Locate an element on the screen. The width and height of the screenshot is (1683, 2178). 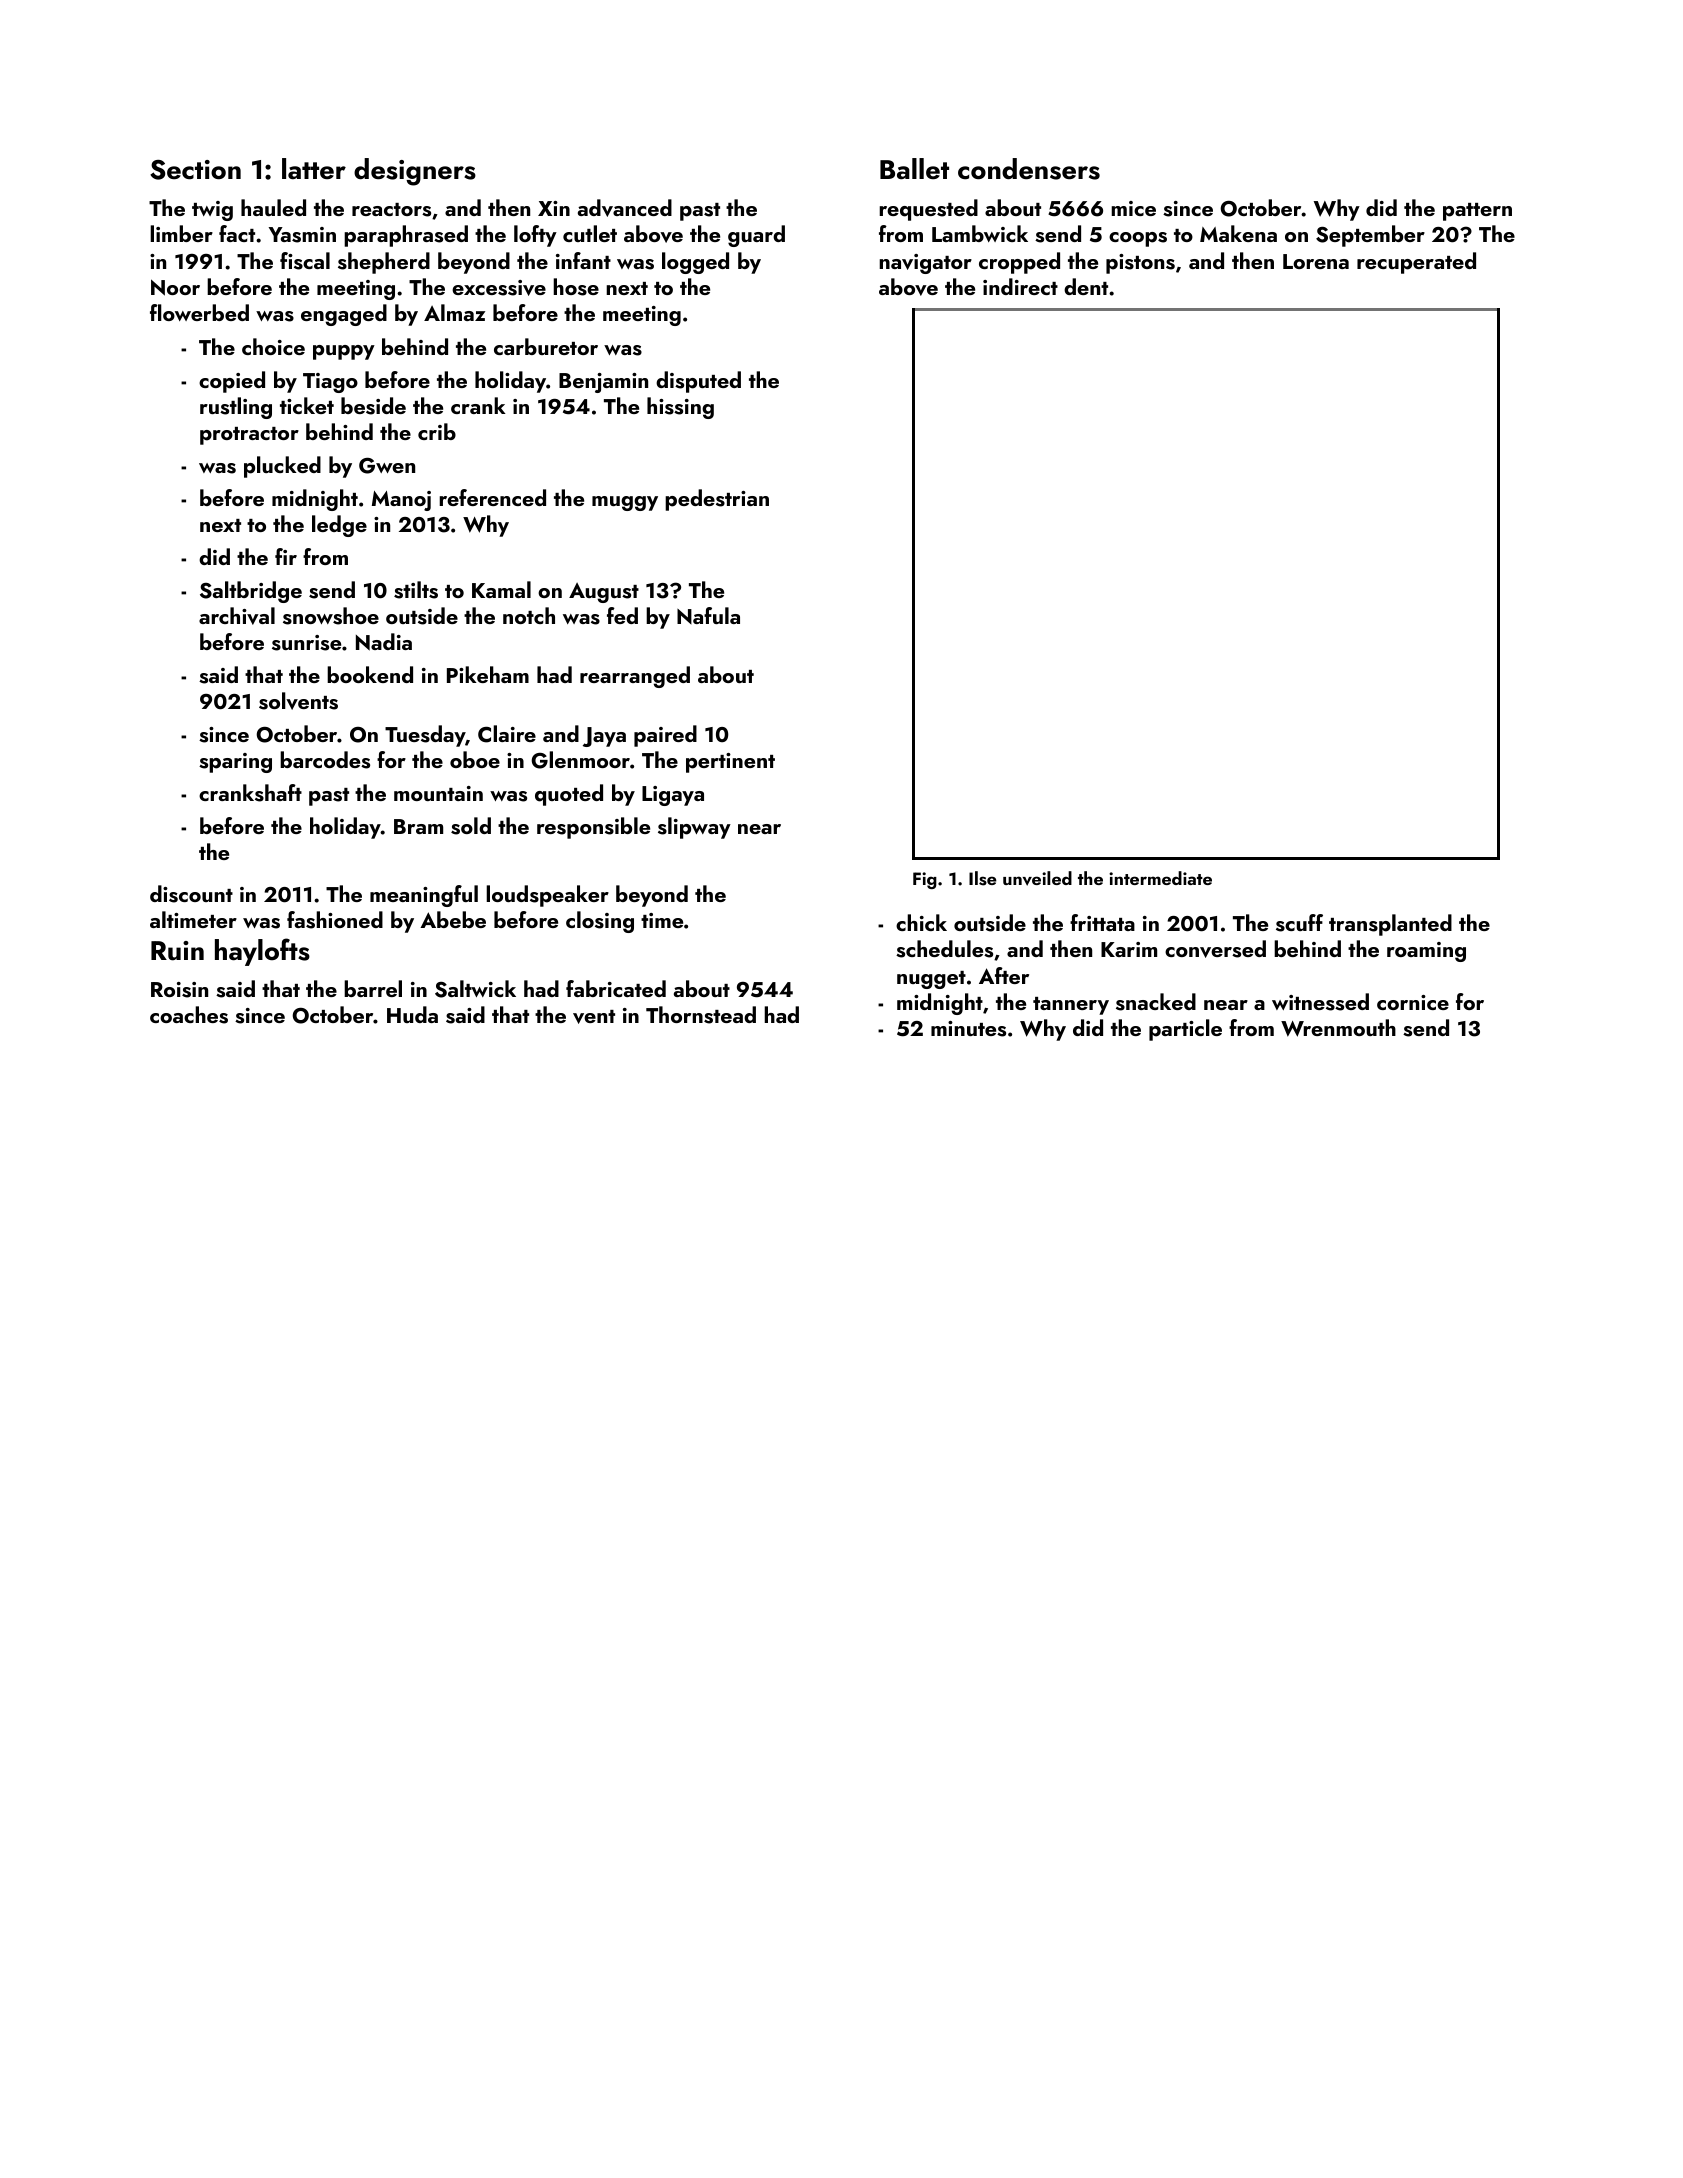
Pikeham is located at coordinates (488, 674).
